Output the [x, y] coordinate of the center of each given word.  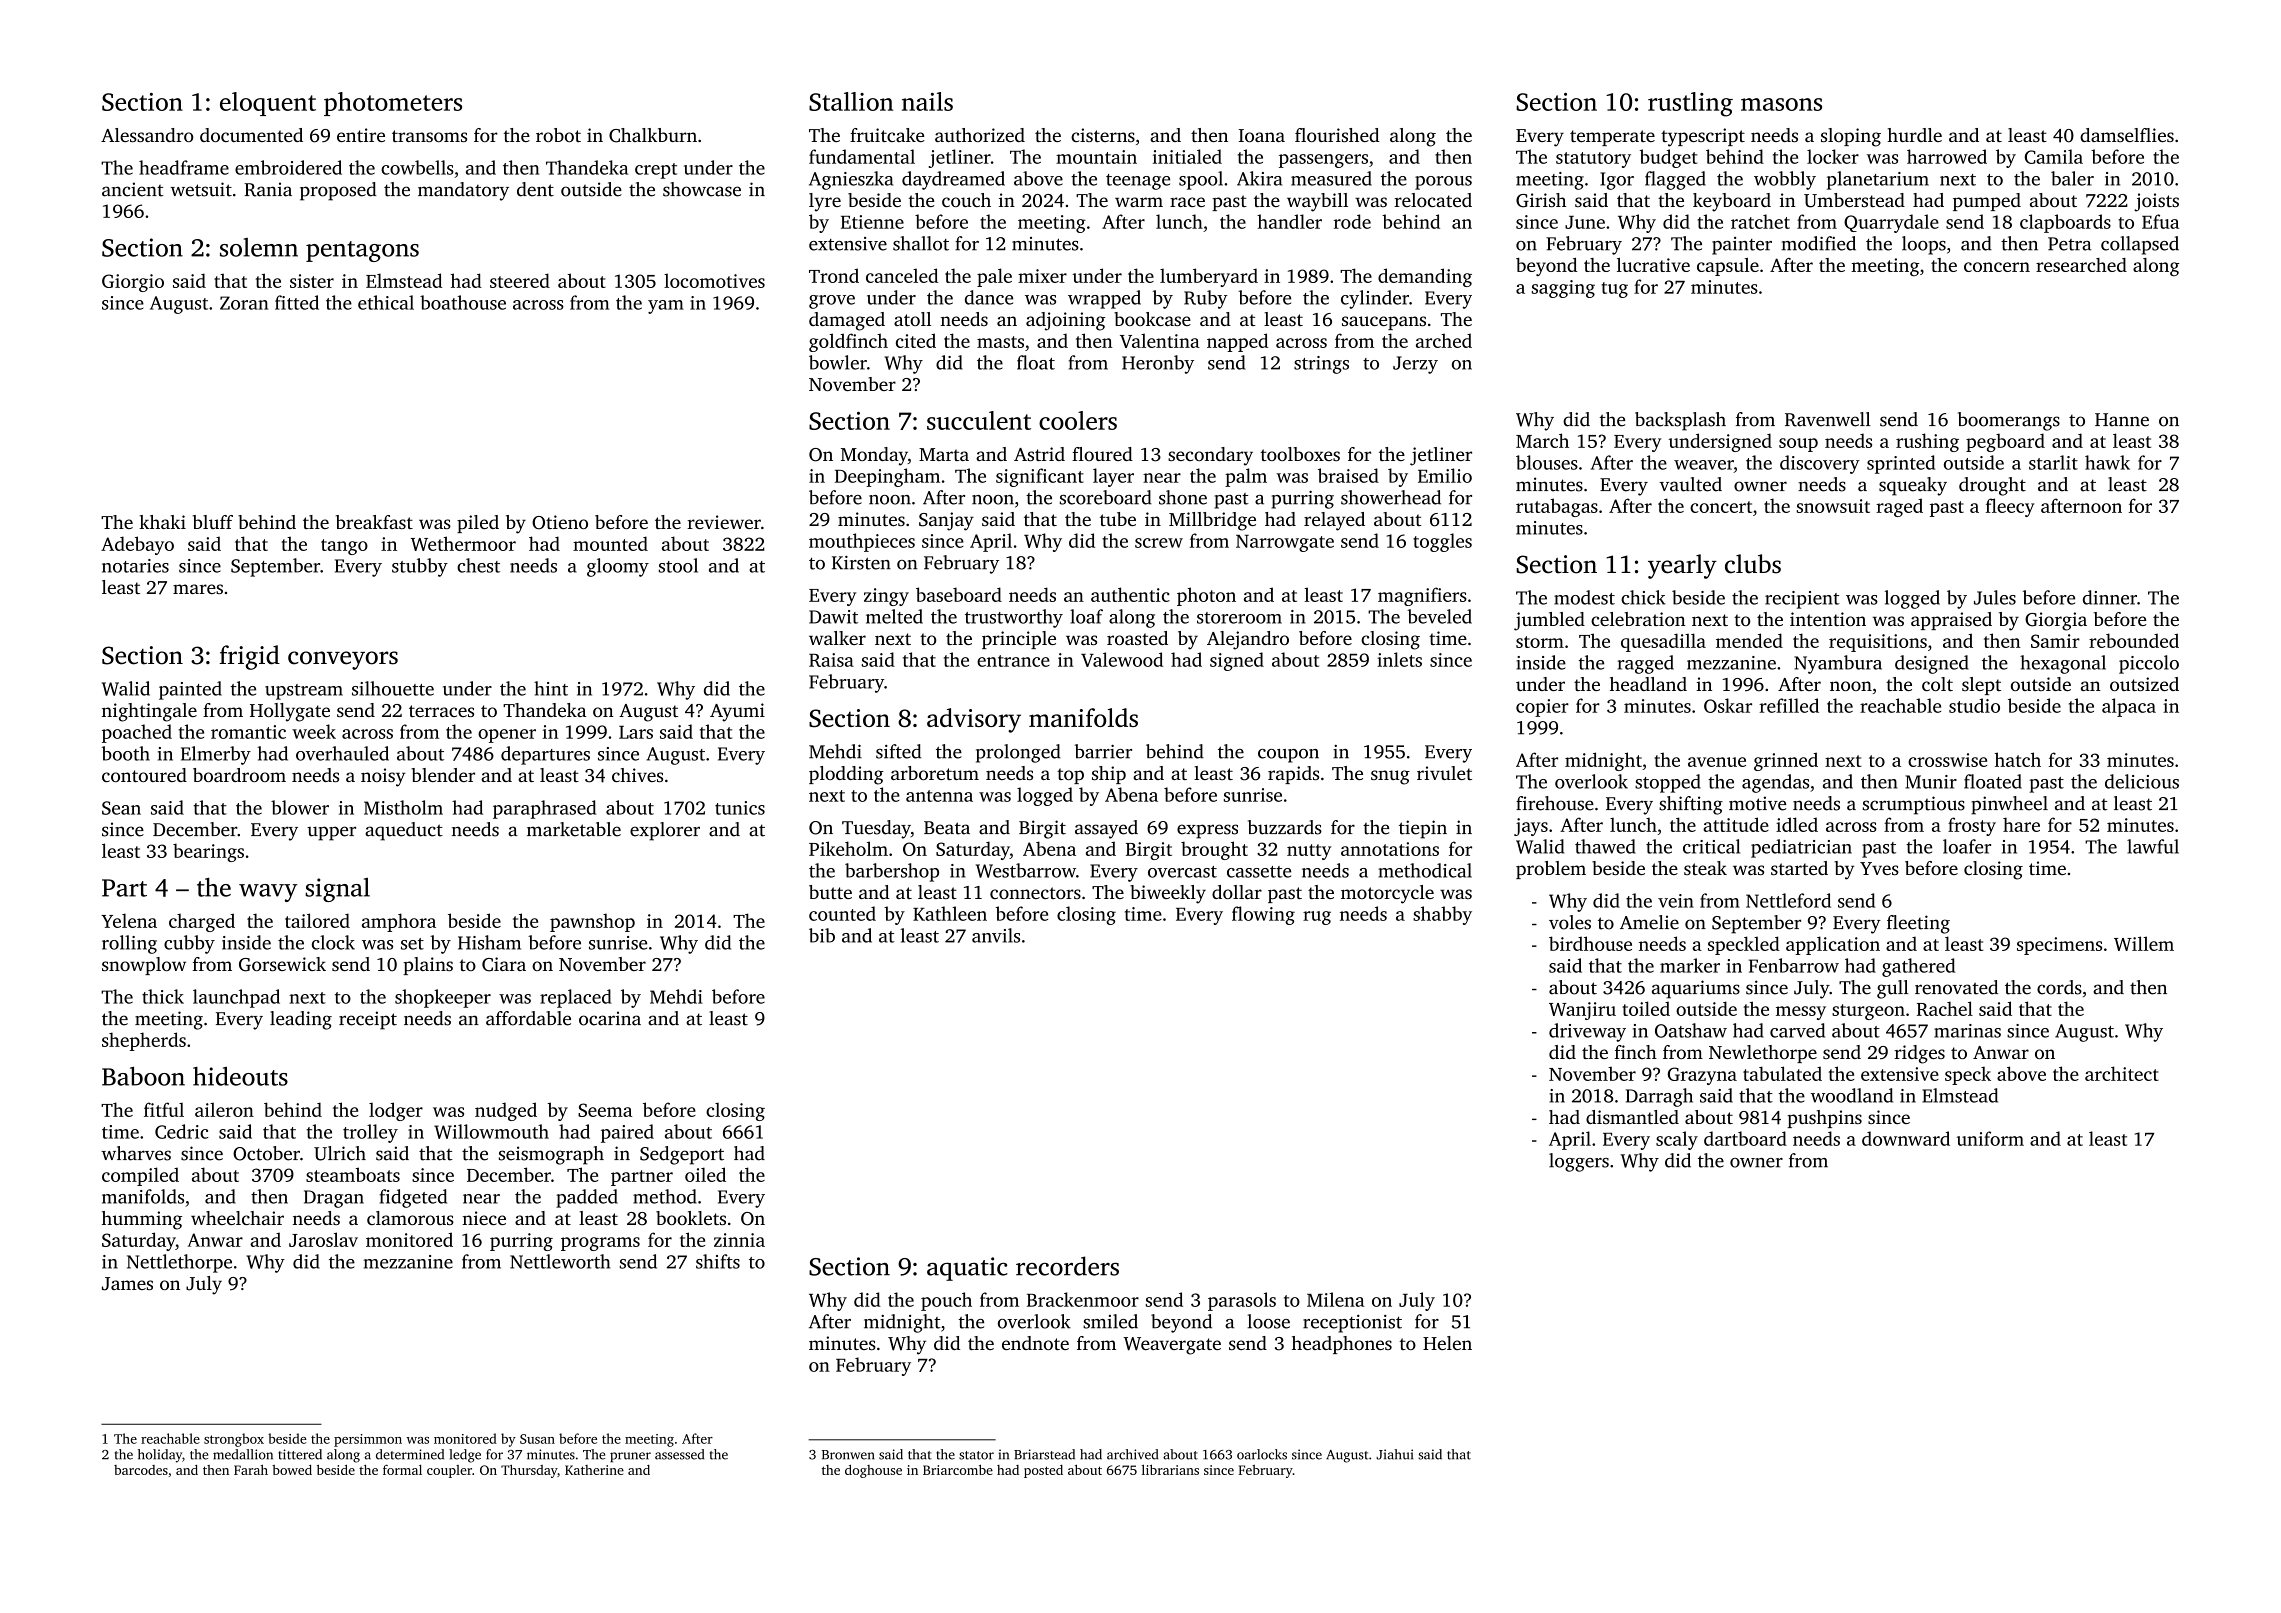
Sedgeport [682, 1155]
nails [927, 101]
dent [535, 189]
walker [837, 638]
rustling [1690, 104]
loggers [1579, 1162]
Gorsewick [282, 964]
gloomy [618, 567]
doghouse [873, 1471]
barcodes [141, 1470]
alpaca [2129, 707]
